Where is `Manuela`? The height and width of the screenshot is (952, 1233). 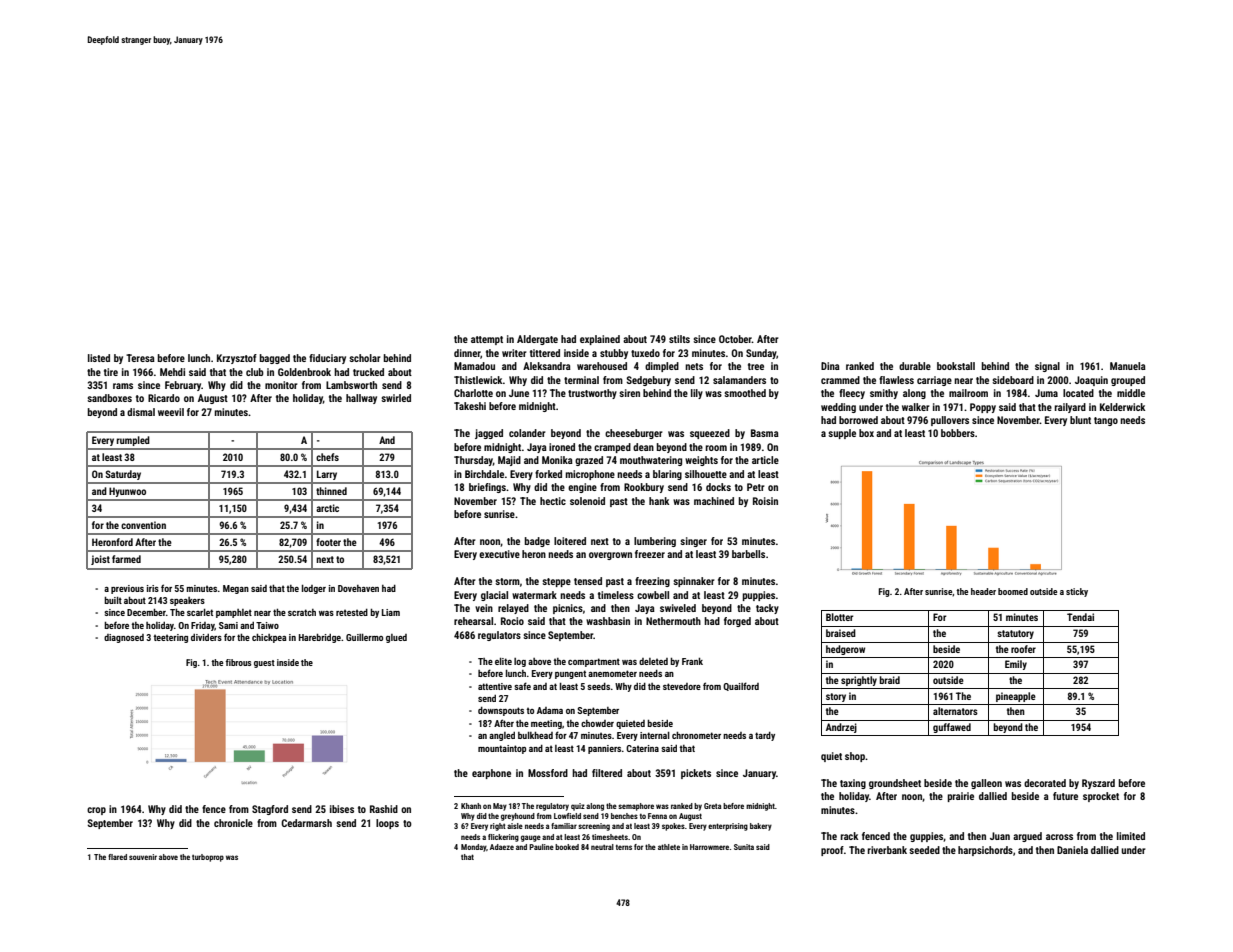
Manuela is located at coordinates (1128, 366).
